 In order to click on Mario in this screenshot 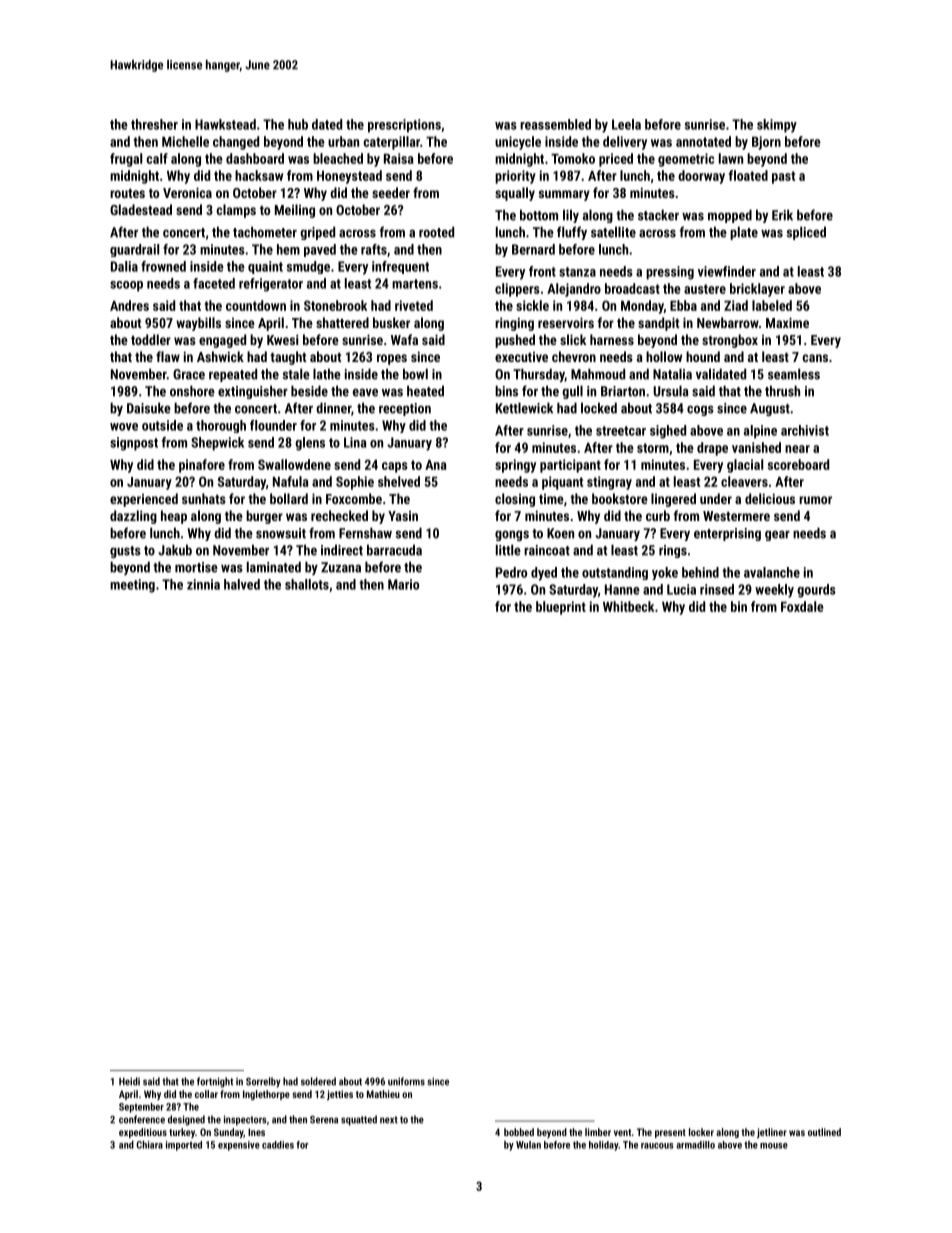, I will do `click(403, 584)`.
